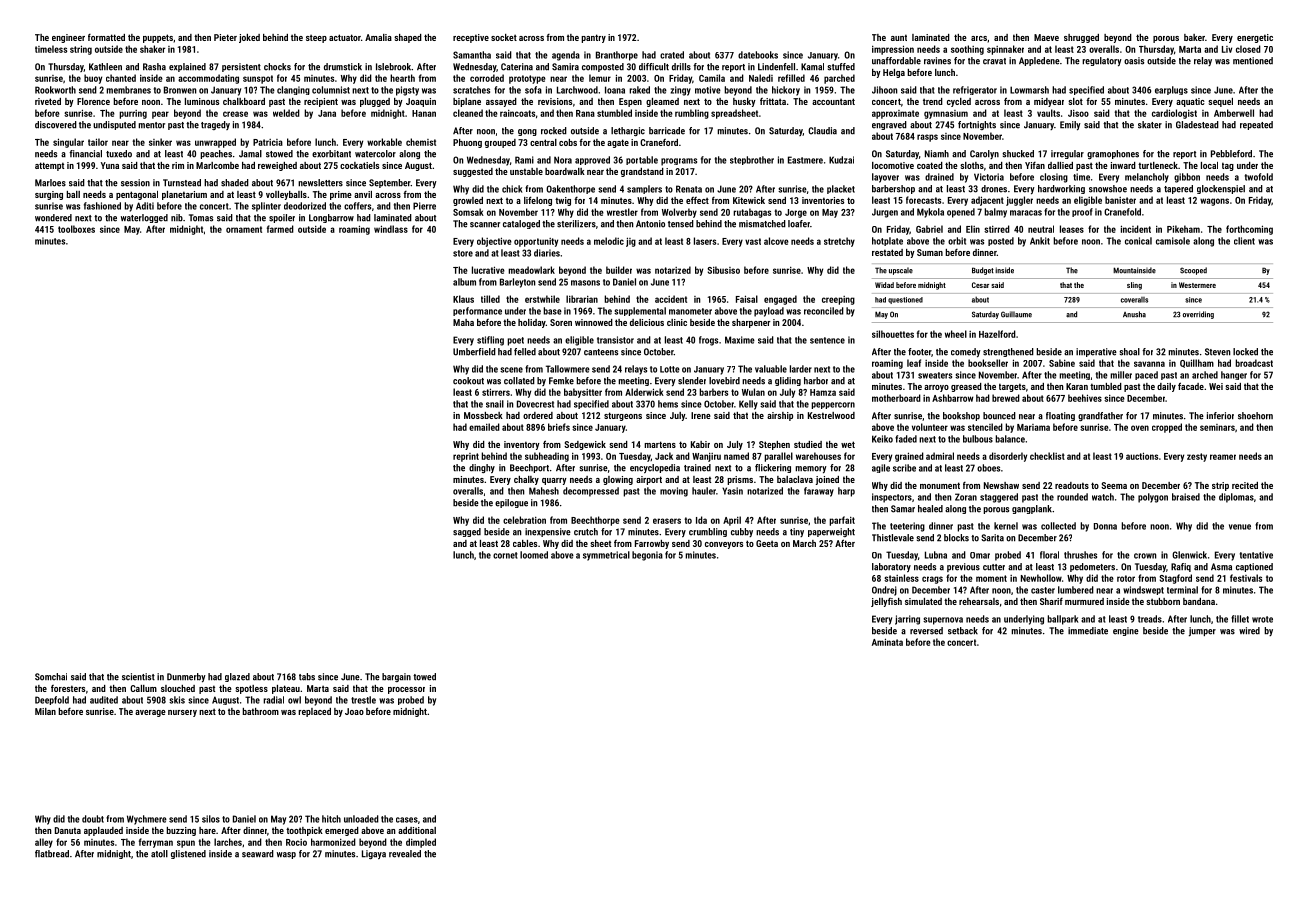 This page has width=1308, height=924. I want to click on datebooks, so click(758, 55).
